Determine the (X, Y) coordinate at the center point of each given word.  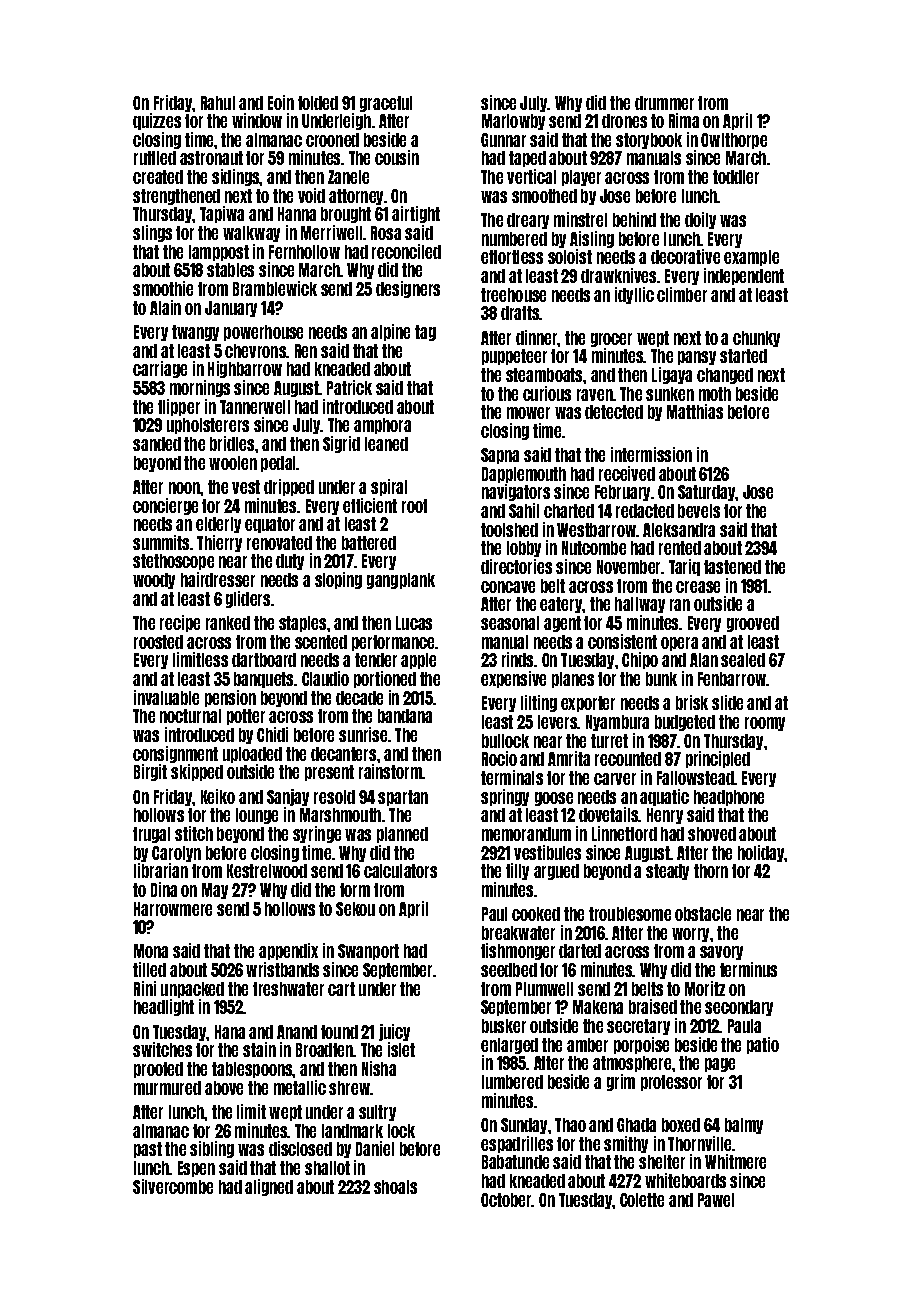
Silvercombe (173, 1186)
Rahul (218, 103)
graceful (386, 104)
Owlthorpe (734, 141)
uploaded (252, 755)
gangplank (401, 581)
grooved (753, 624)
